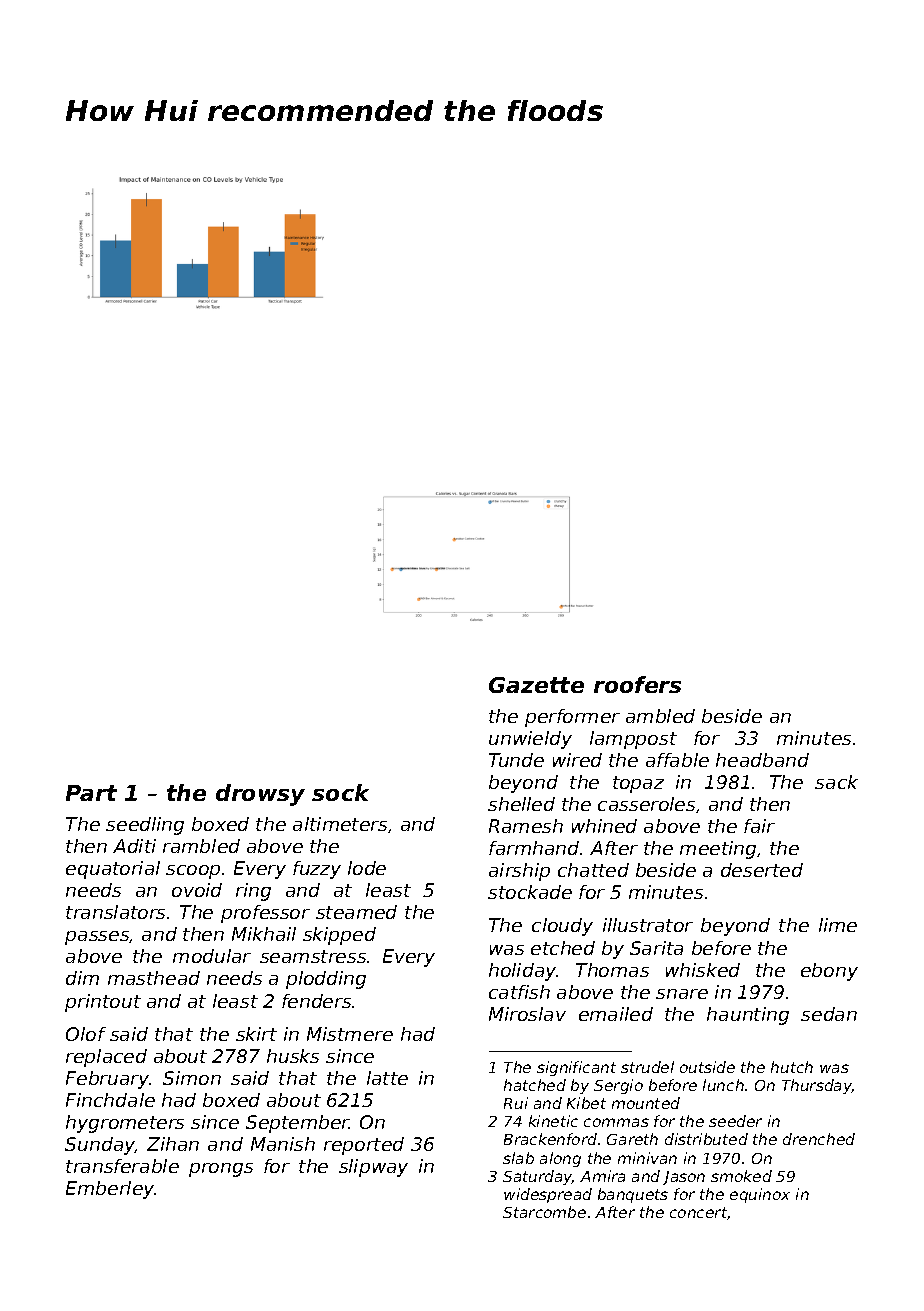 The width and height of the page is (924, 1311). What do you see at coordinates (521, 804) in the page?
I see `shelled` at bounding box center [521, 804].
